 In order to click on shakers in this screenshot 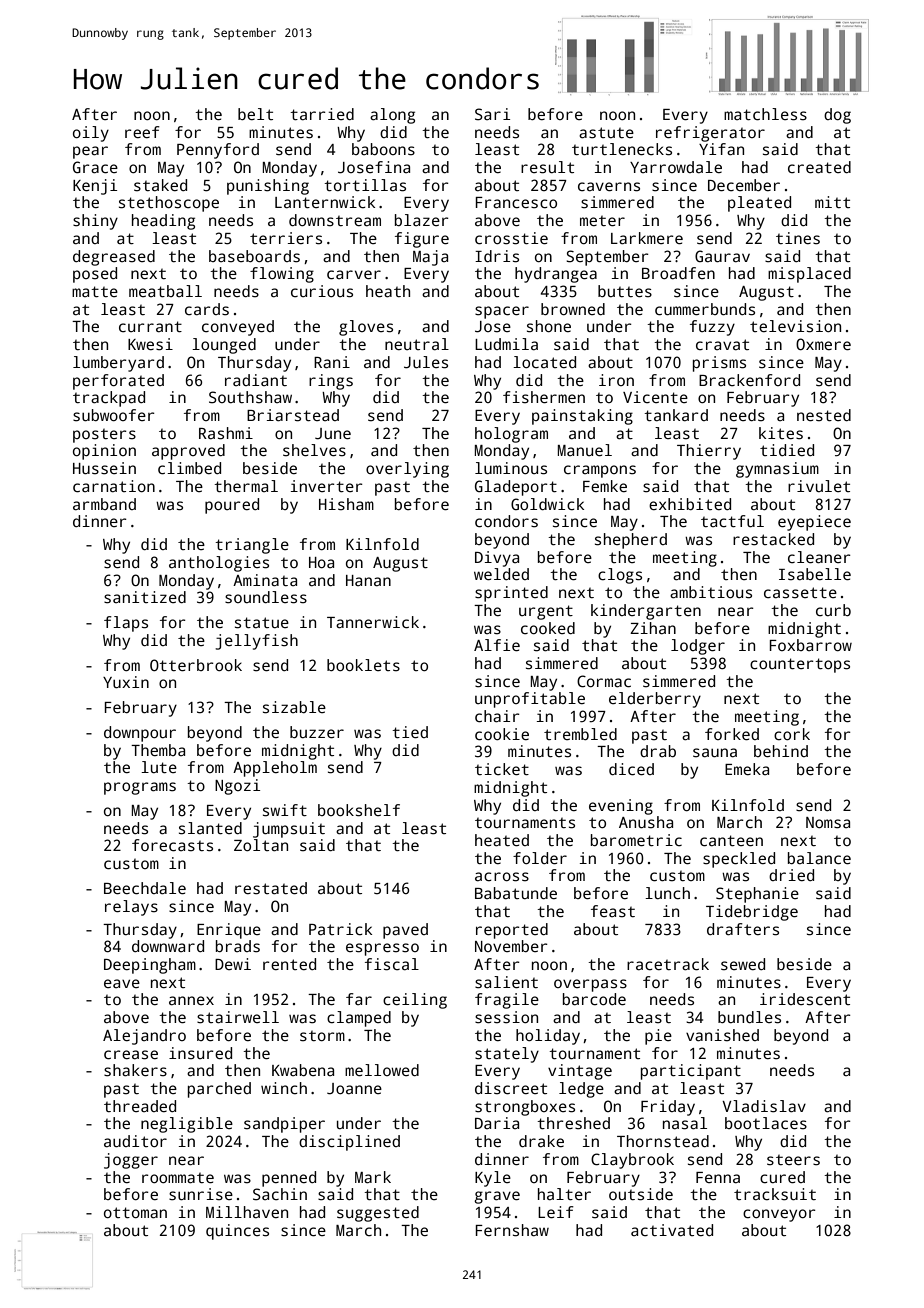, I will do `click(135, 1070)`.
